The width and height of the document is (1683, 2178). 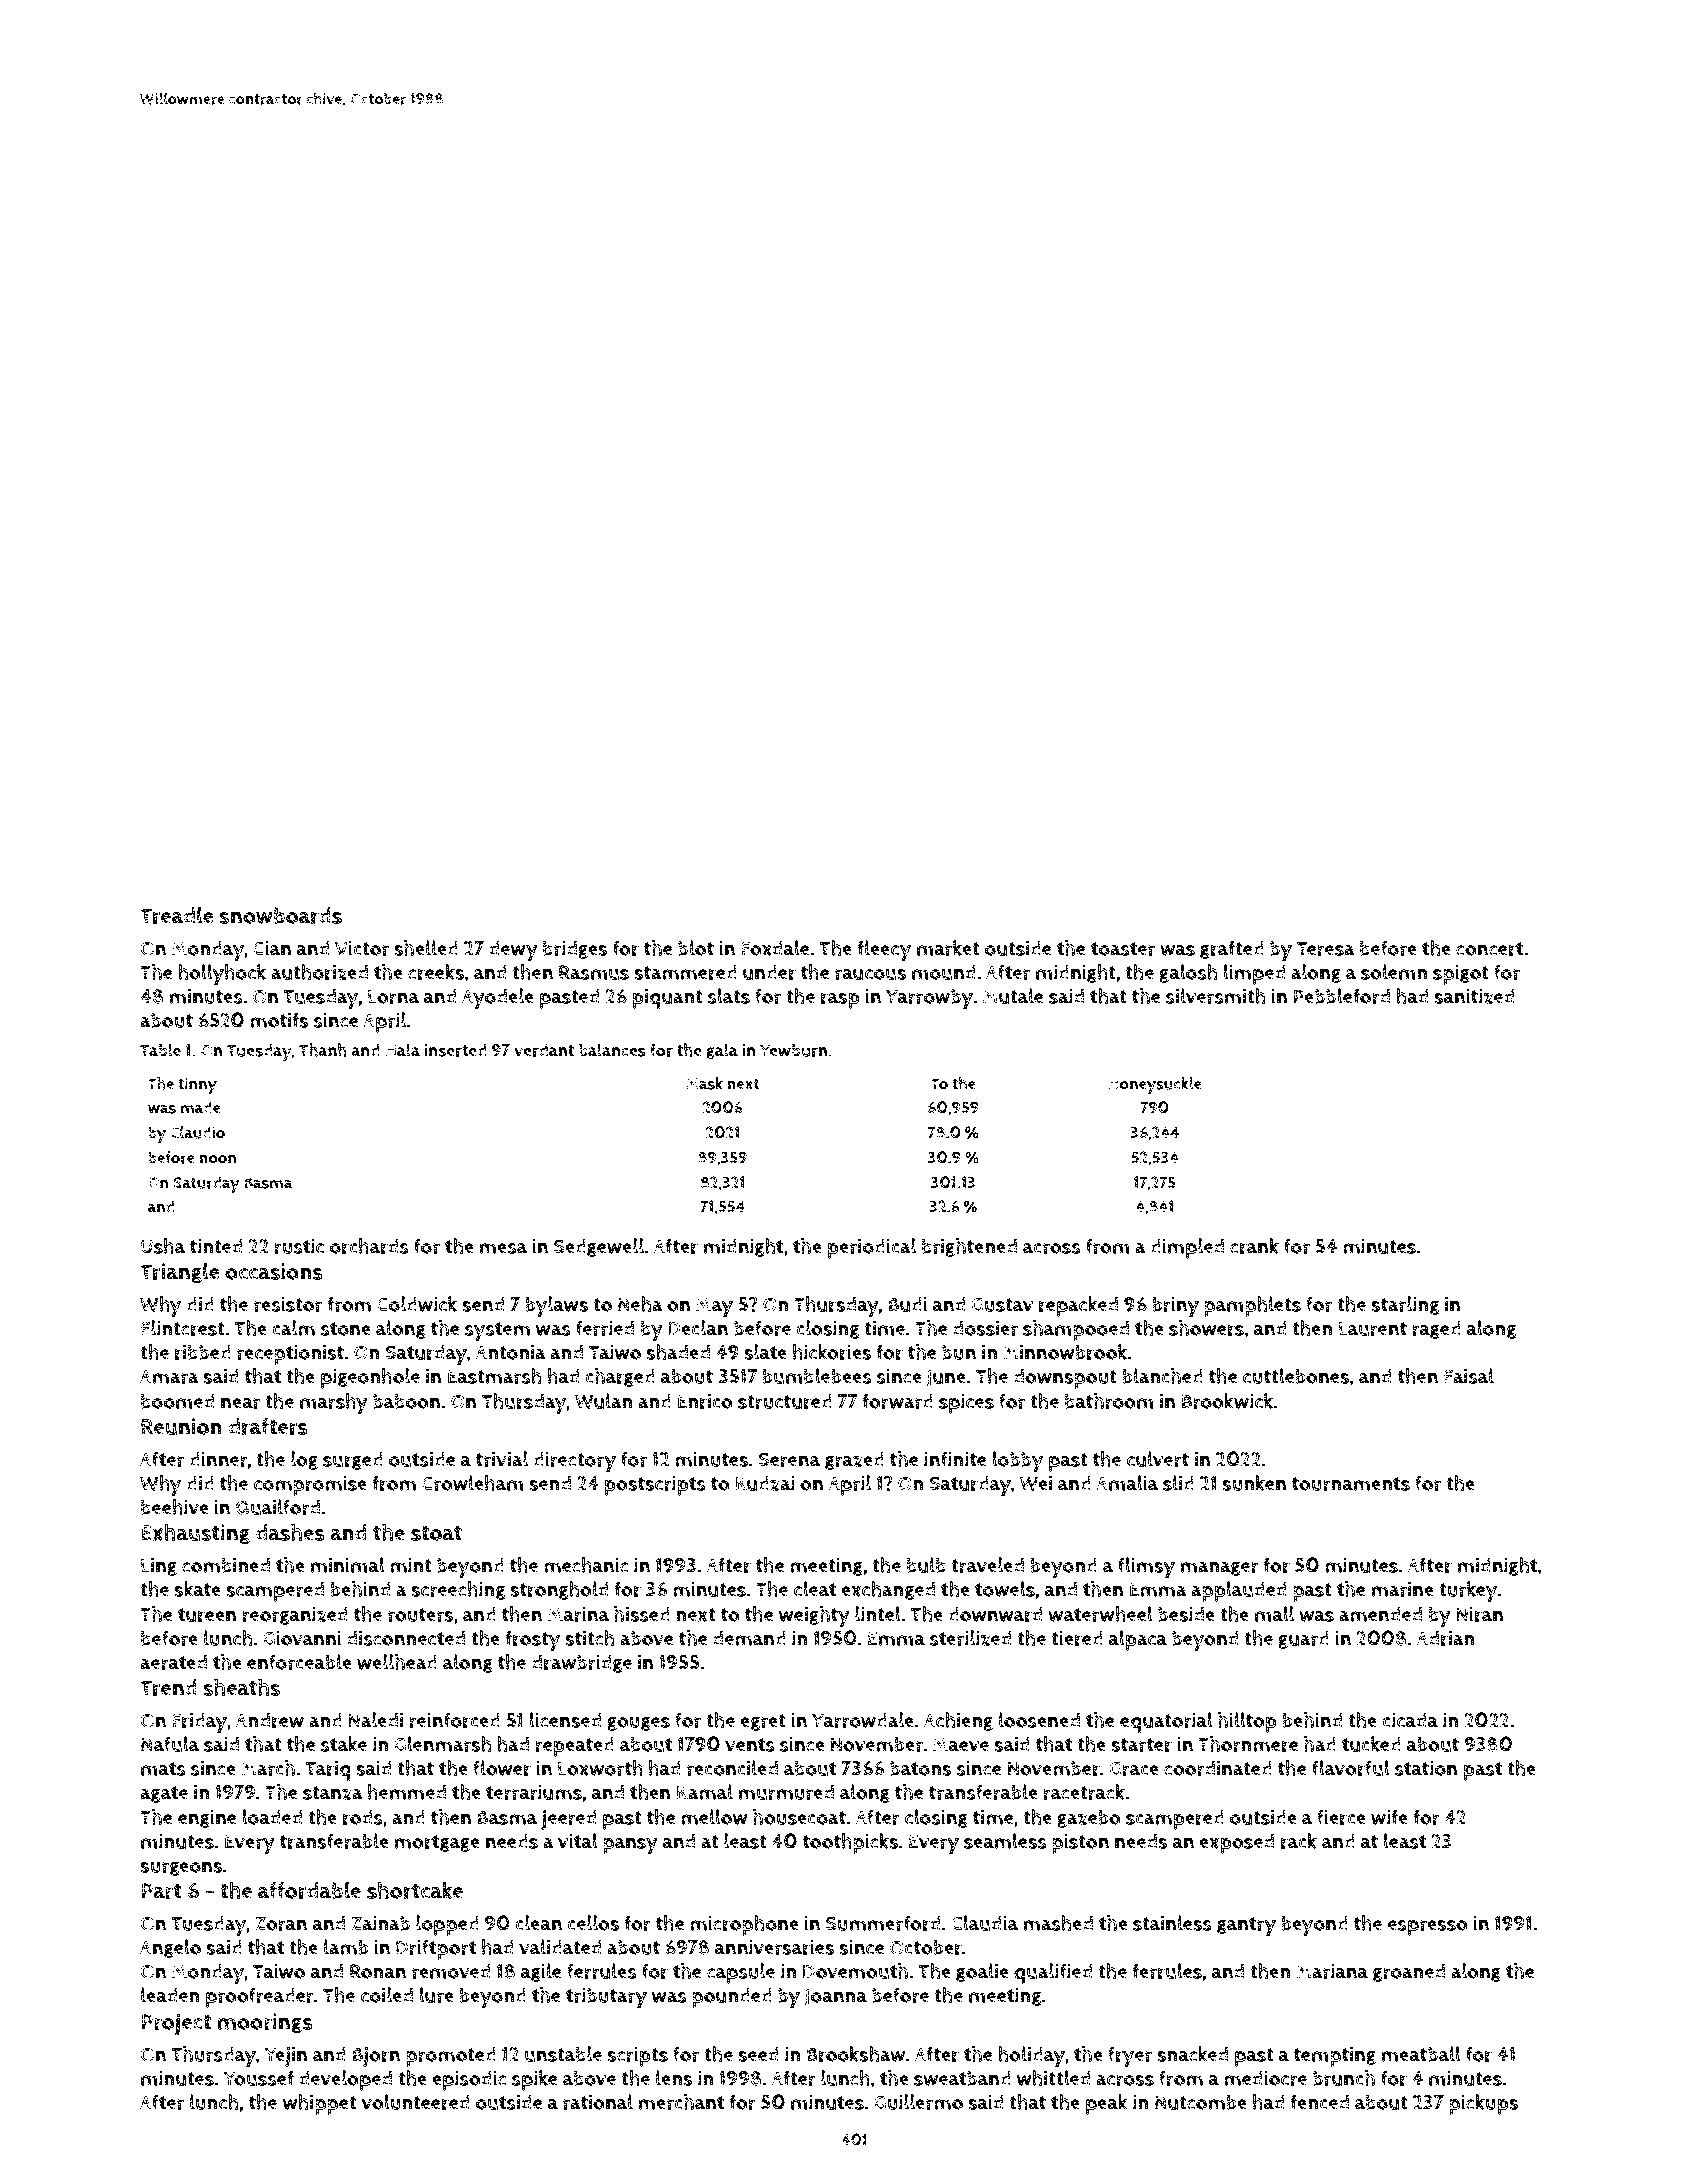 I want to click on Flintcrest, so click(x=183, y=1328).
